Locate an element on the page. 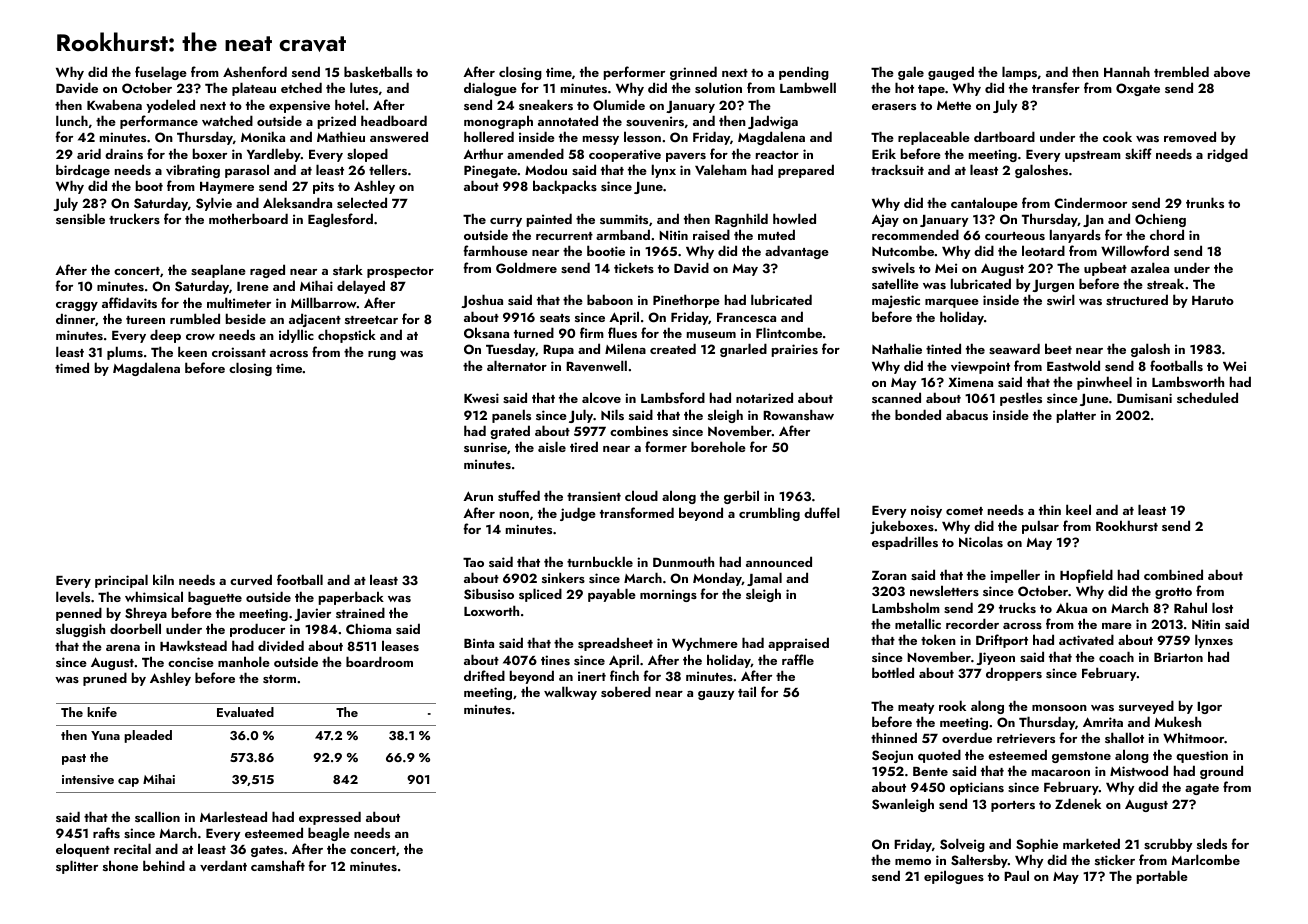  Francesca is located at coordinates (746, 317).
